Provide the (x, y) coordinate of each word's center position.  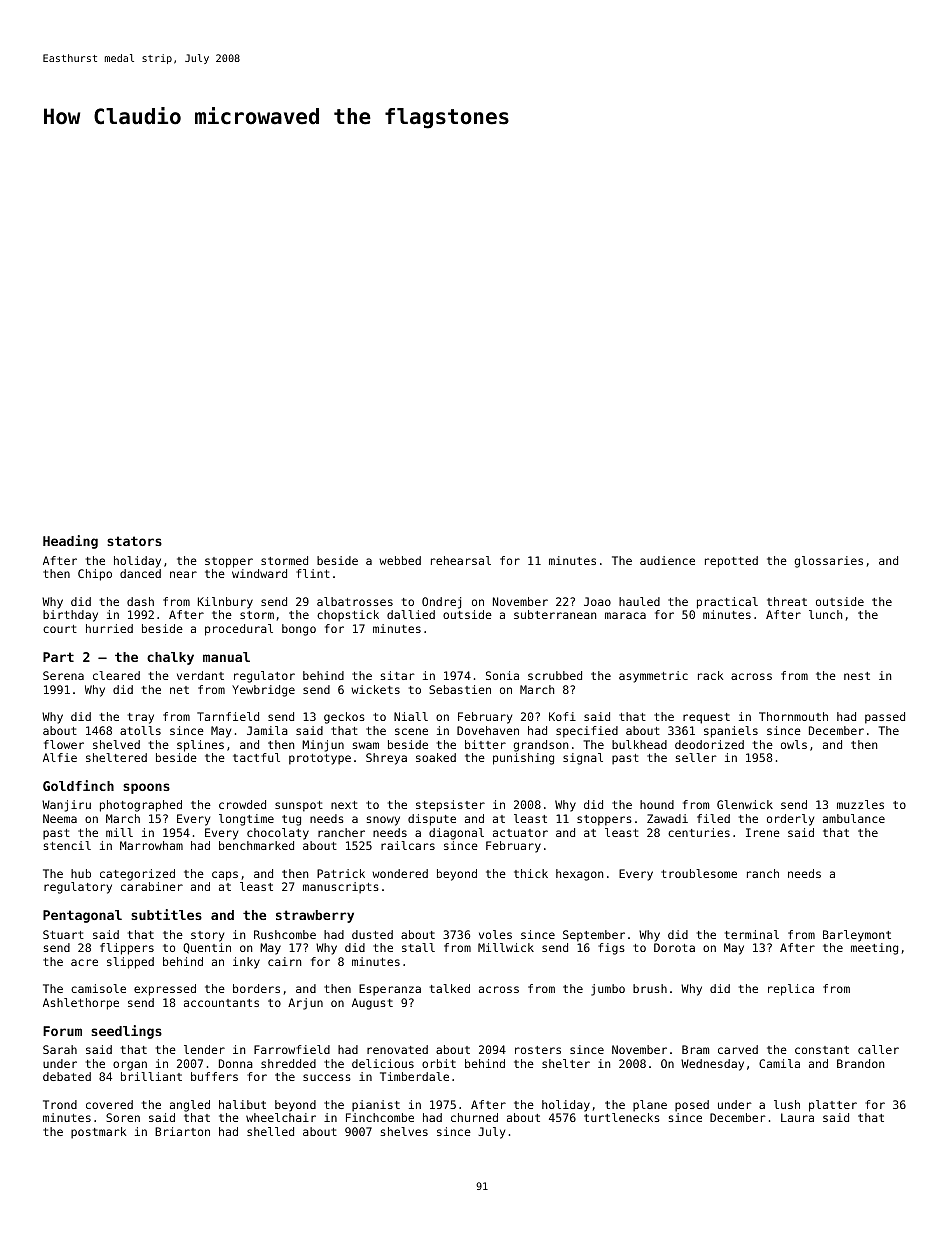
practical (727, 603)
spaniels (731, 732)
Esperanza (390, 990)
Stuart (63, 934)
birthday (70, 616)
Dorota (674, 947)
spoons (146, 788)
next (344, 805)
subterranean (555, 614)
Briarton (182, 1131)
